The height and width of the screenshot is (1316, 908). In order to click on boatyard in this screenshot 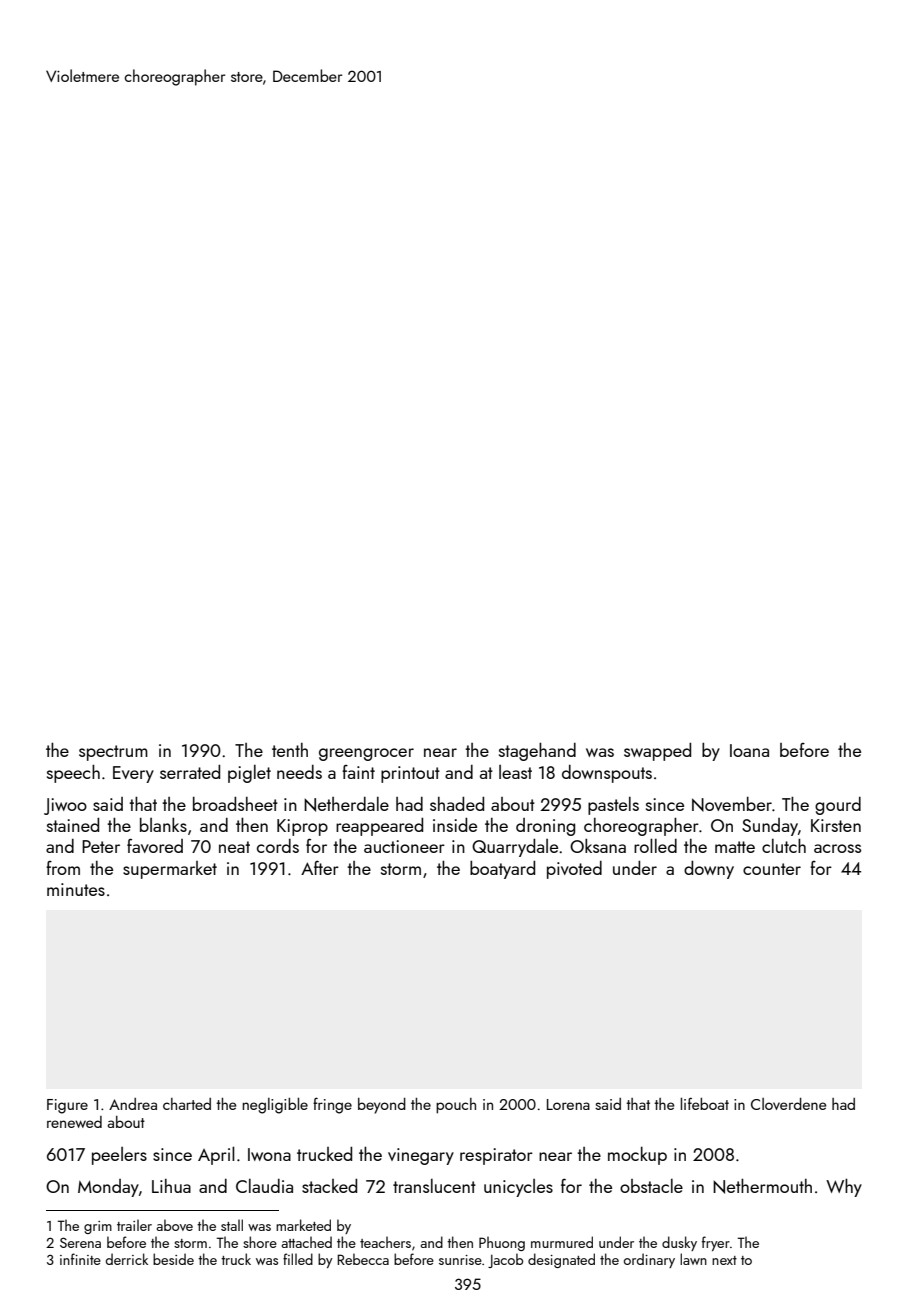, I will do `click(502, 870)`.
